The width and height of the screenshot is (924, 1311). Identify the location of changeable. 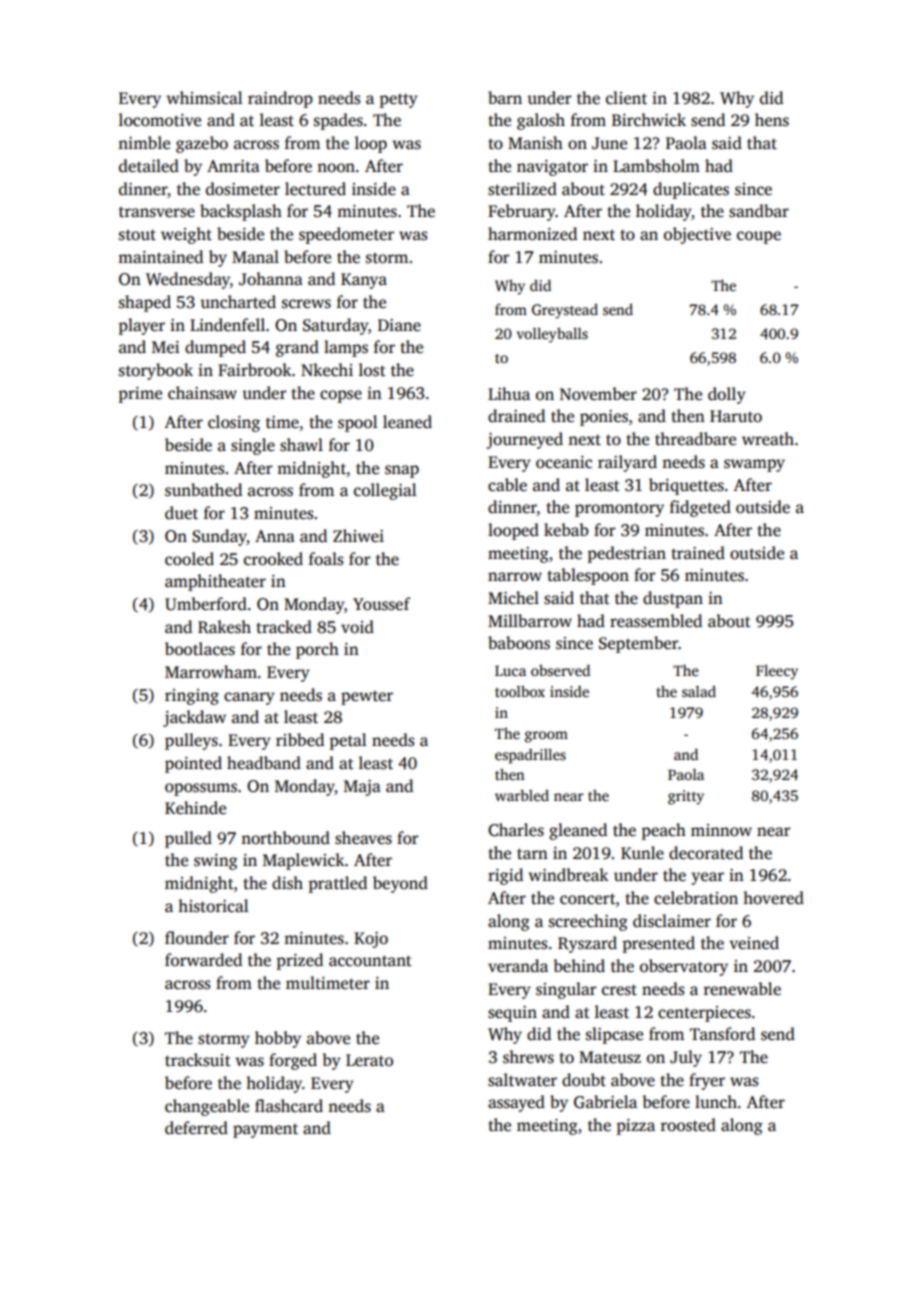
(207, 1107).
